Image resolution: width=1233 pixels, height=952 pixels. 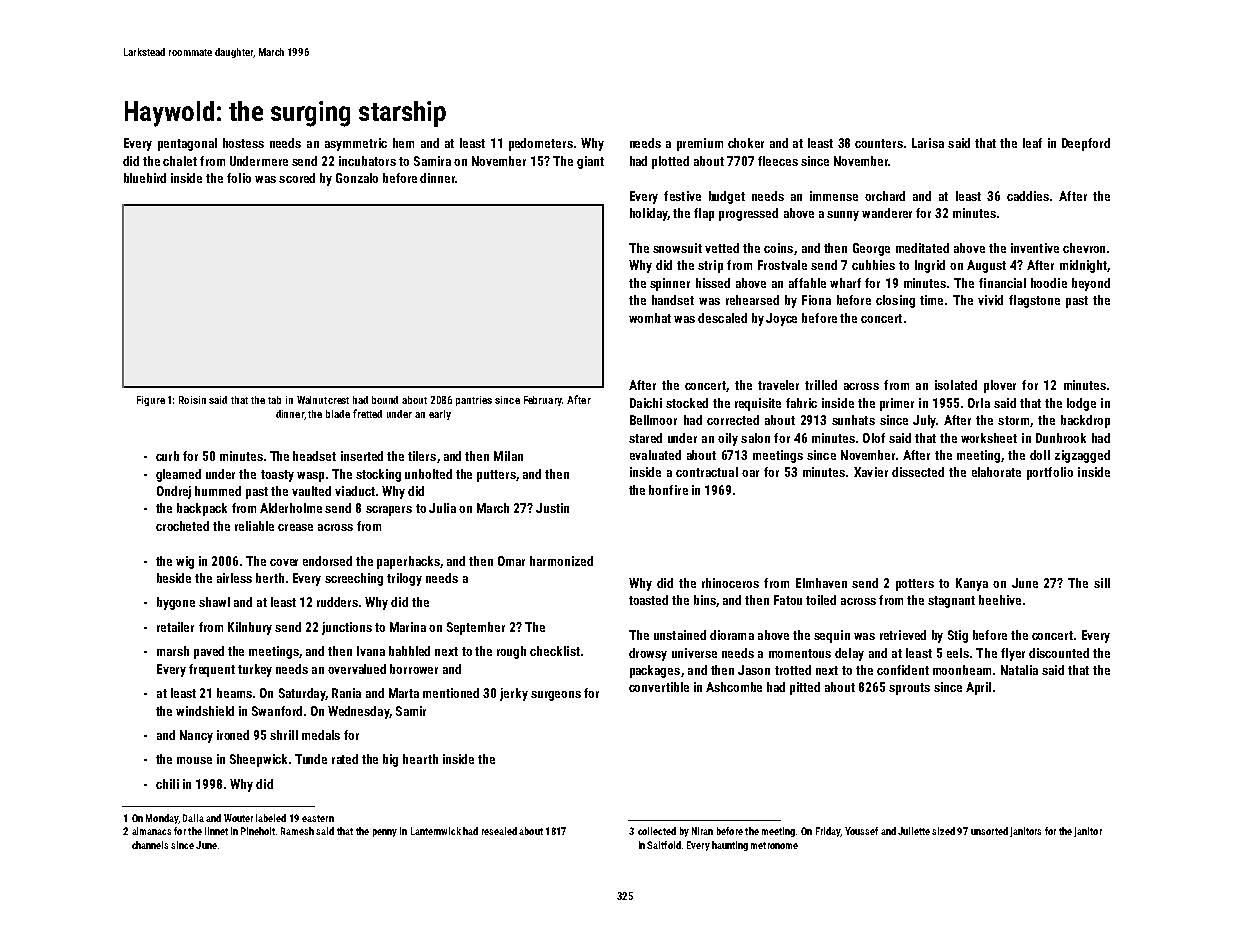 I want to click on bluebird, so click(x=145, y=178).
